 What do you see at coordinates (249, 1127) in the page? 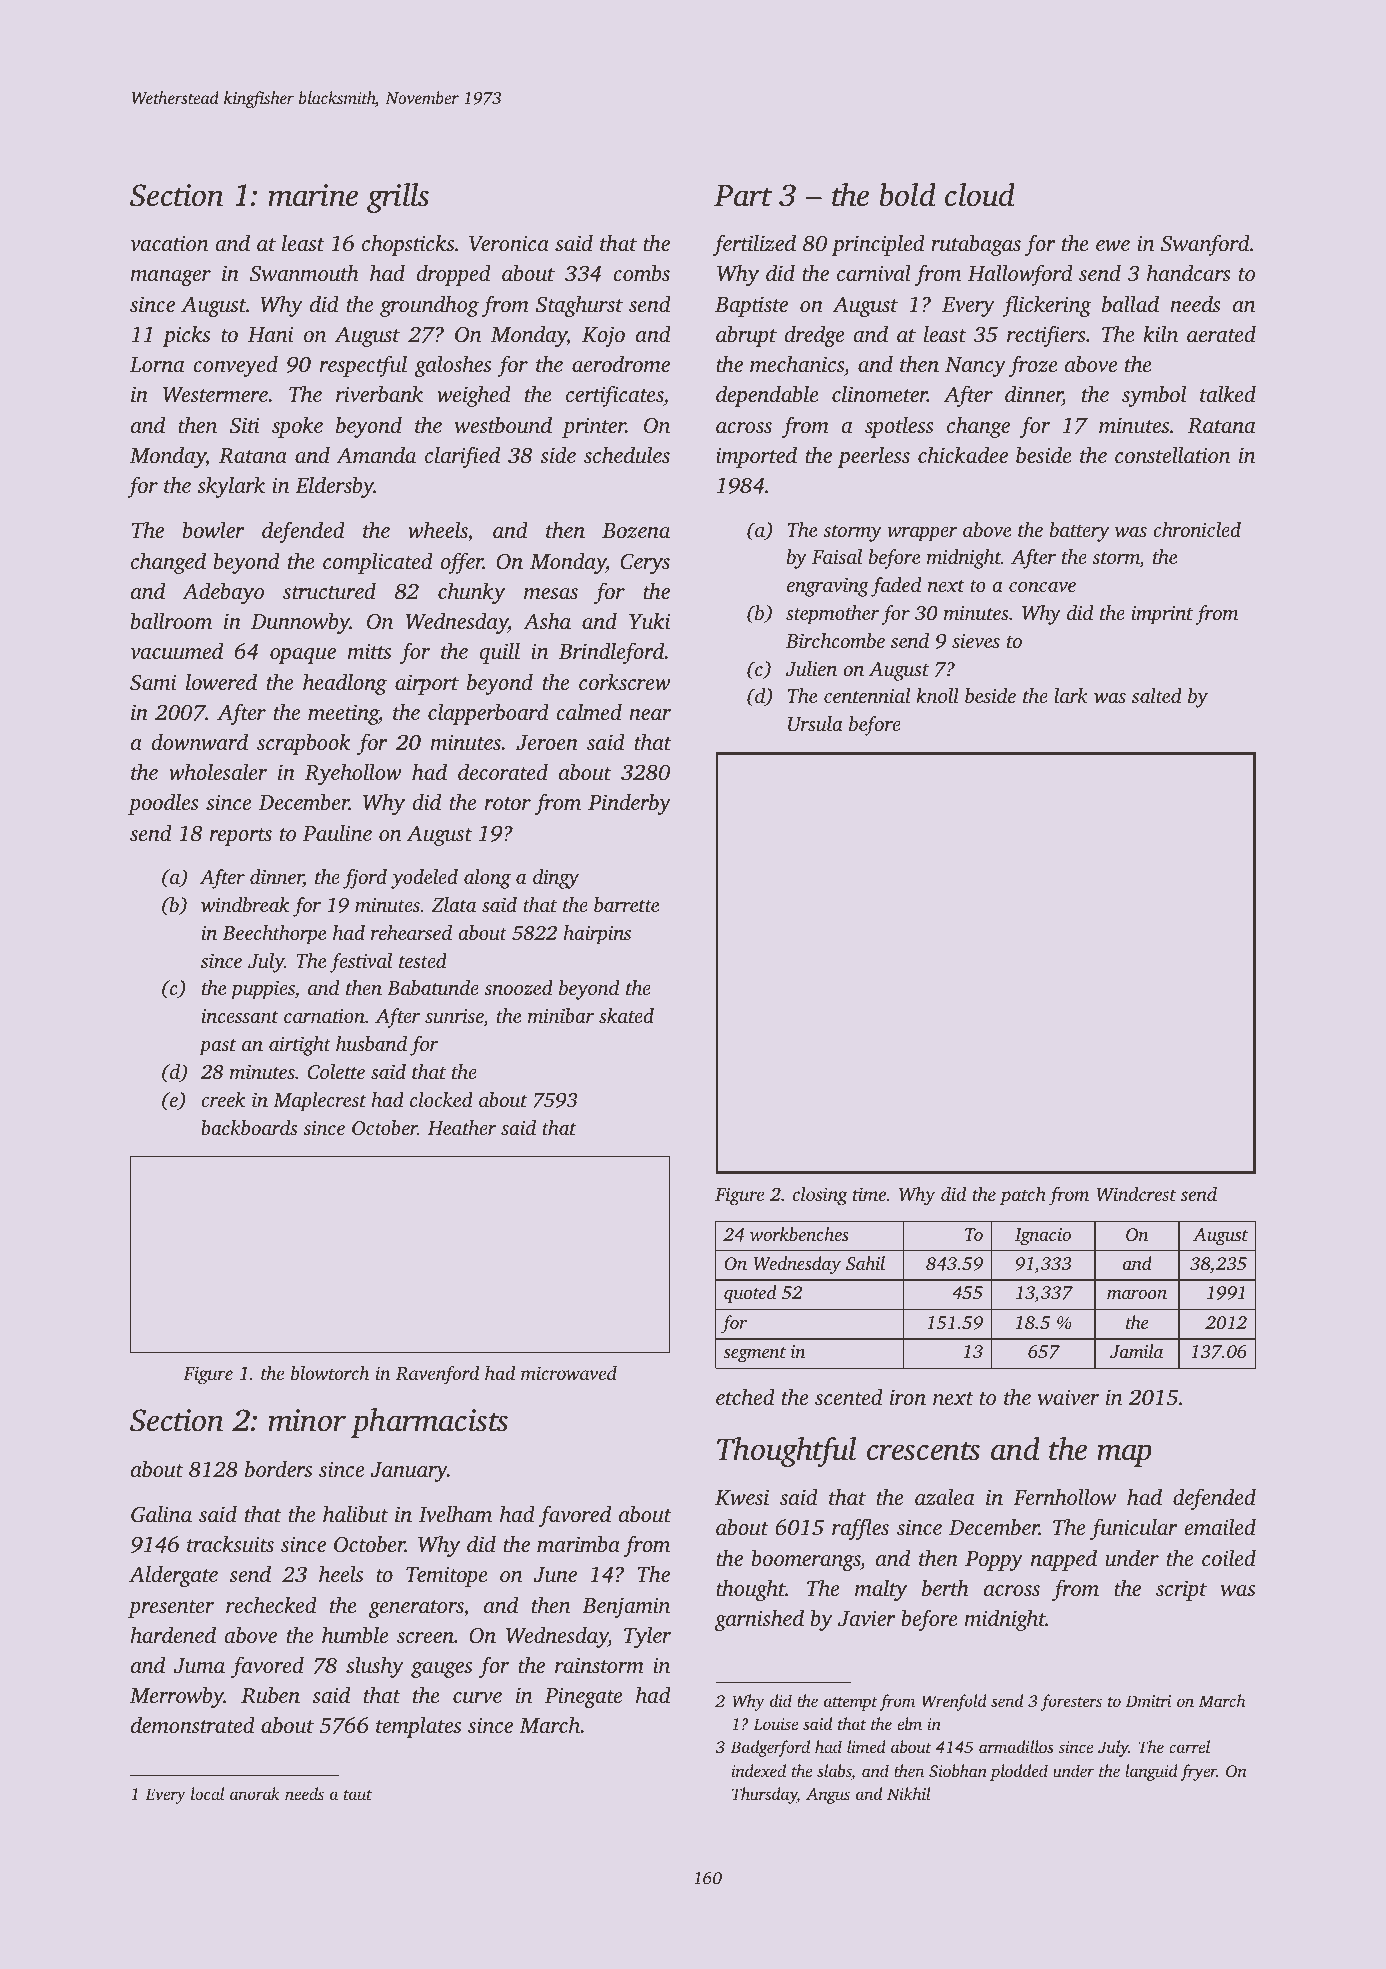
I see `backboards` at bounding box center [249, 1127].
